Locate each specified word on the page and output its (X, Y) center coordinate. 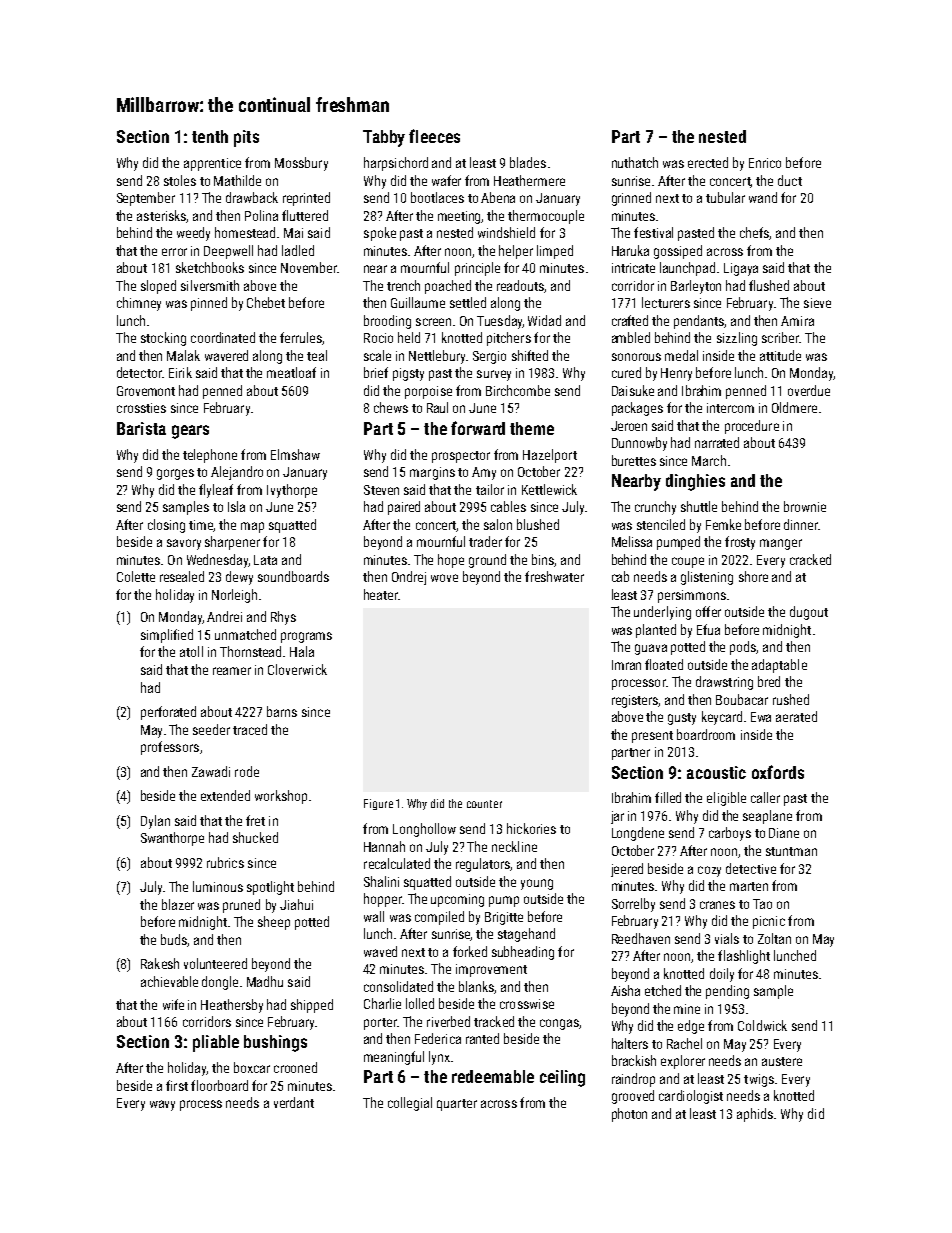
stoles (180, 180)
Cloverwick (297, 669)
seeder (211, 729)
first (177, 1085)
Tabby (384, 138)
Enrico (765, 163)
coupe (688, 562)
